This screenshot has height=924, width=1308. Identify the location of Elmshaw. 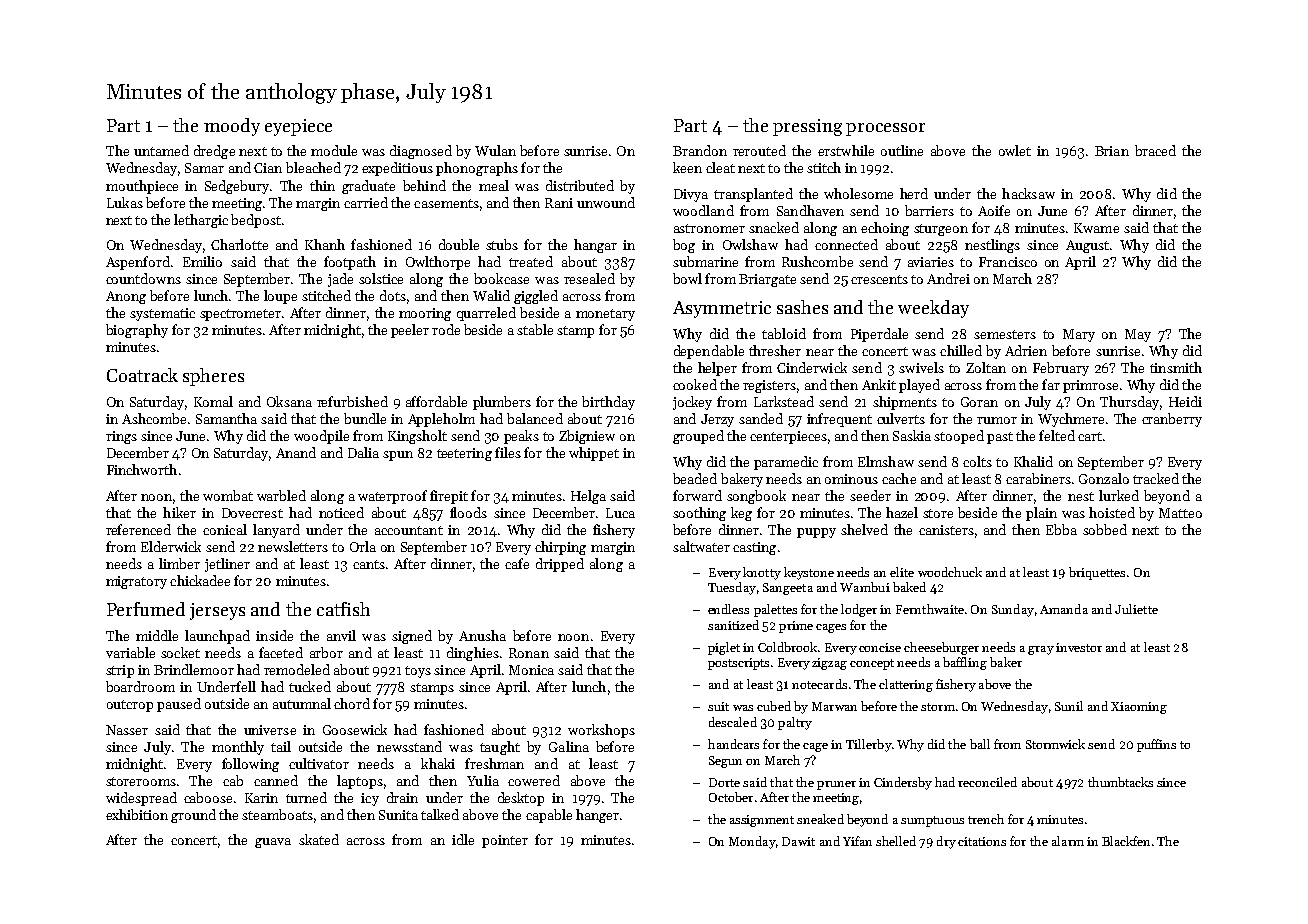
(886, 461).
